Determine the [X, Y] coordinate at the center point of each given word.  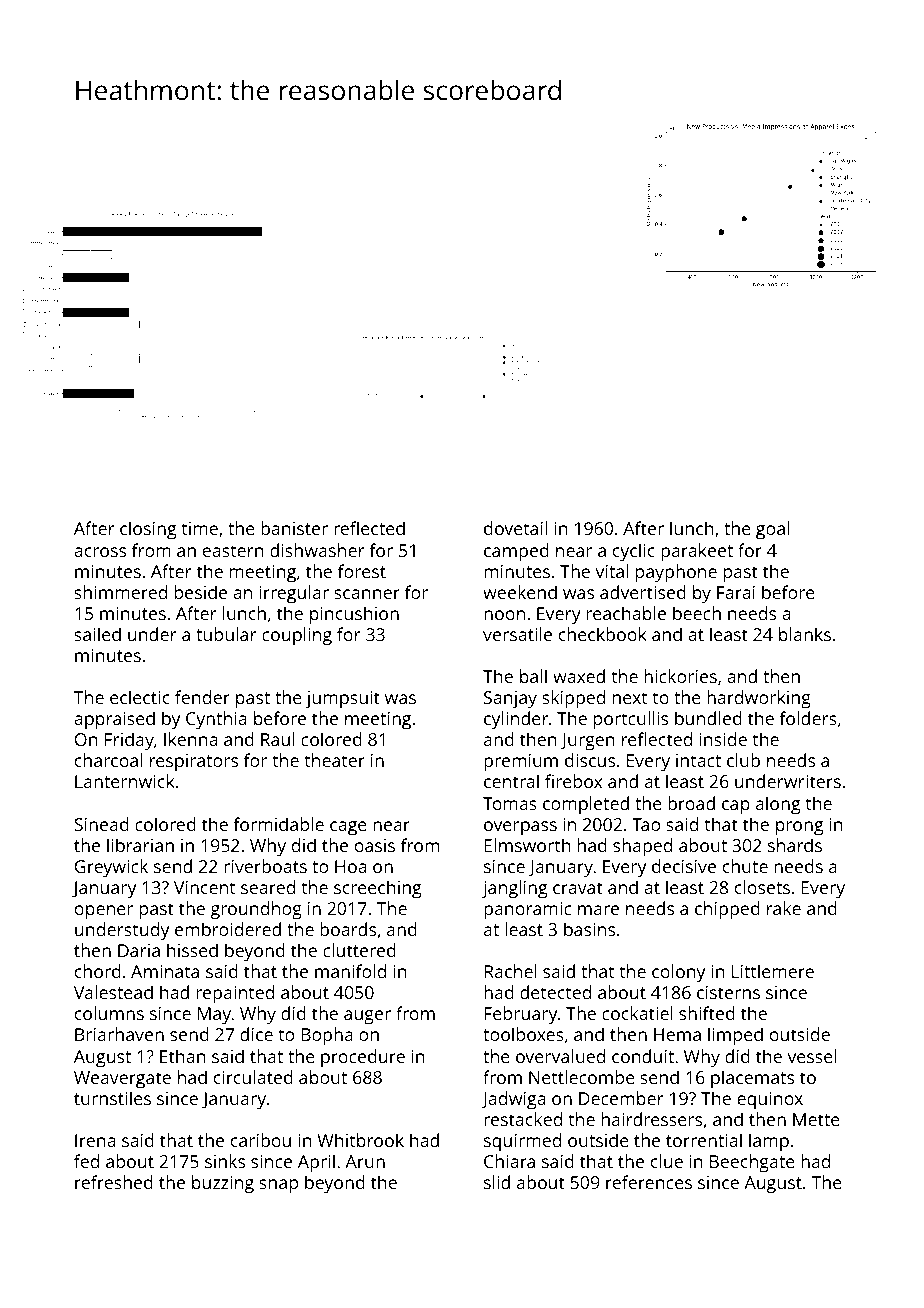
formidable [278, 824]
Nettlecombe [582, 1077]
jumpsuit [343, 699]
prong [799, 828]
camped [516, 552]
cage [348, 828]
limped [735, 1036]
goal [772, 530]
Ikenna [190, 739]
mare [598, 910]
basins [589, 929]
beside [201, 592]
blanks [805, 634]
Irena [95, 1140]
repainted [235, 994]
